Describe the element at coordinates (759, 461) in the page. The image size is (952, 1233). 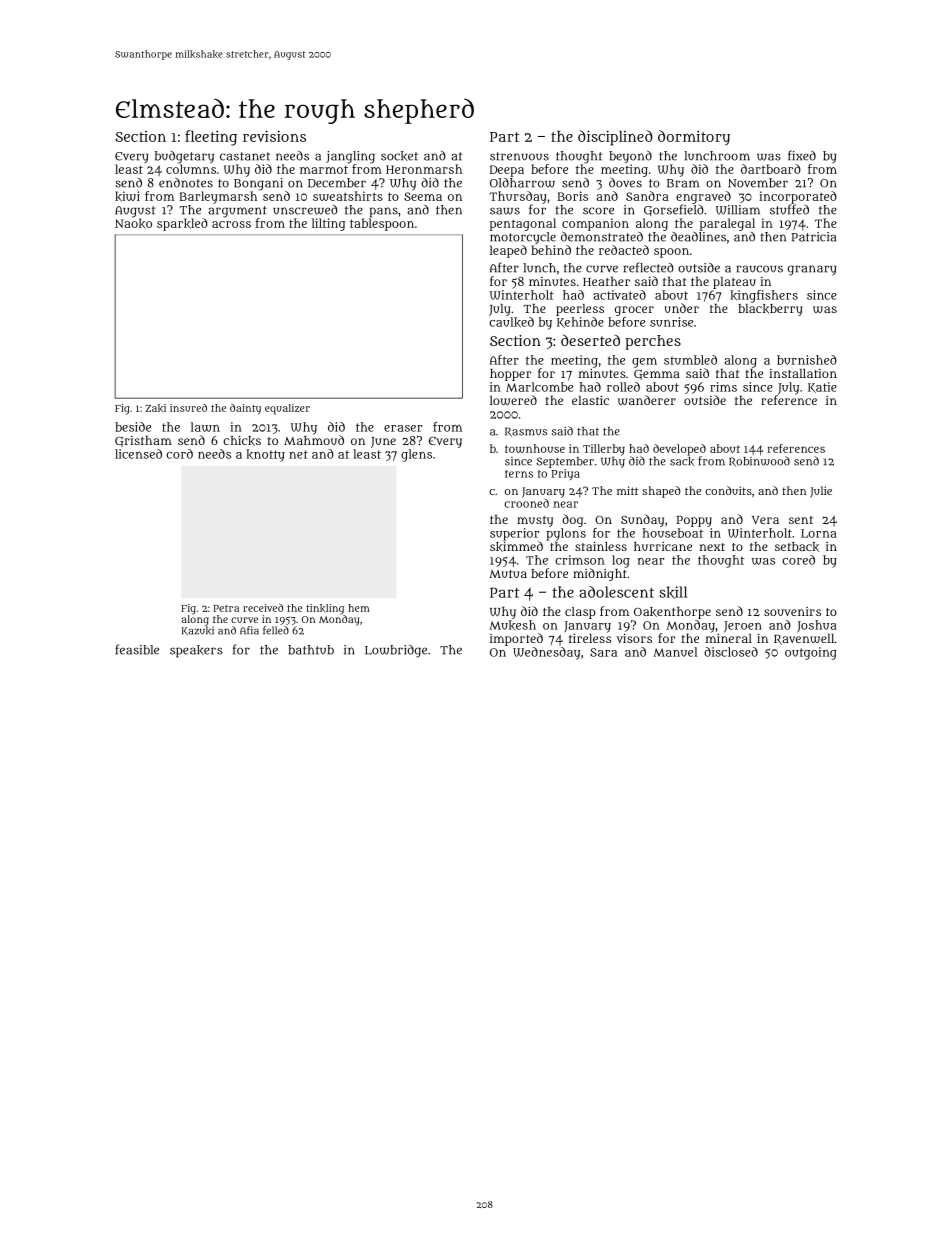
I see `Robinwood` at that location.
